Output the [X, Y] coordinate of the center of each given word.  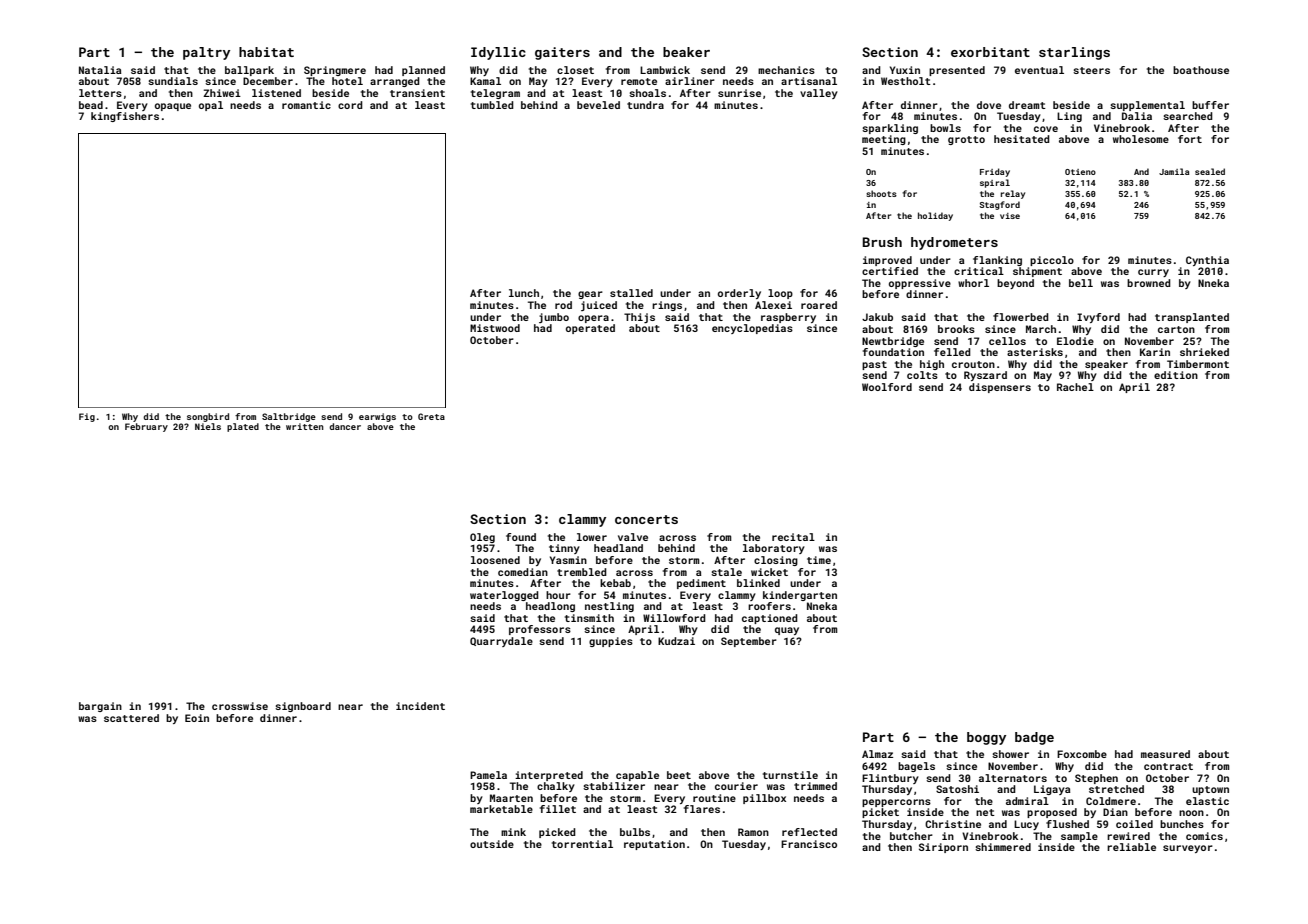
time [819, 560]
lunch [524, 293]
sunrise [739, 93]
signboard [303, 707]
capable [637, 776]
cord [350, 105]
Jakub [877, 317]
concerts [646, 519]
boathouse [1201, 70]
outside [492, 844]
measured [1165, 754]
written [305, 426]
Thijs [639, 318]
